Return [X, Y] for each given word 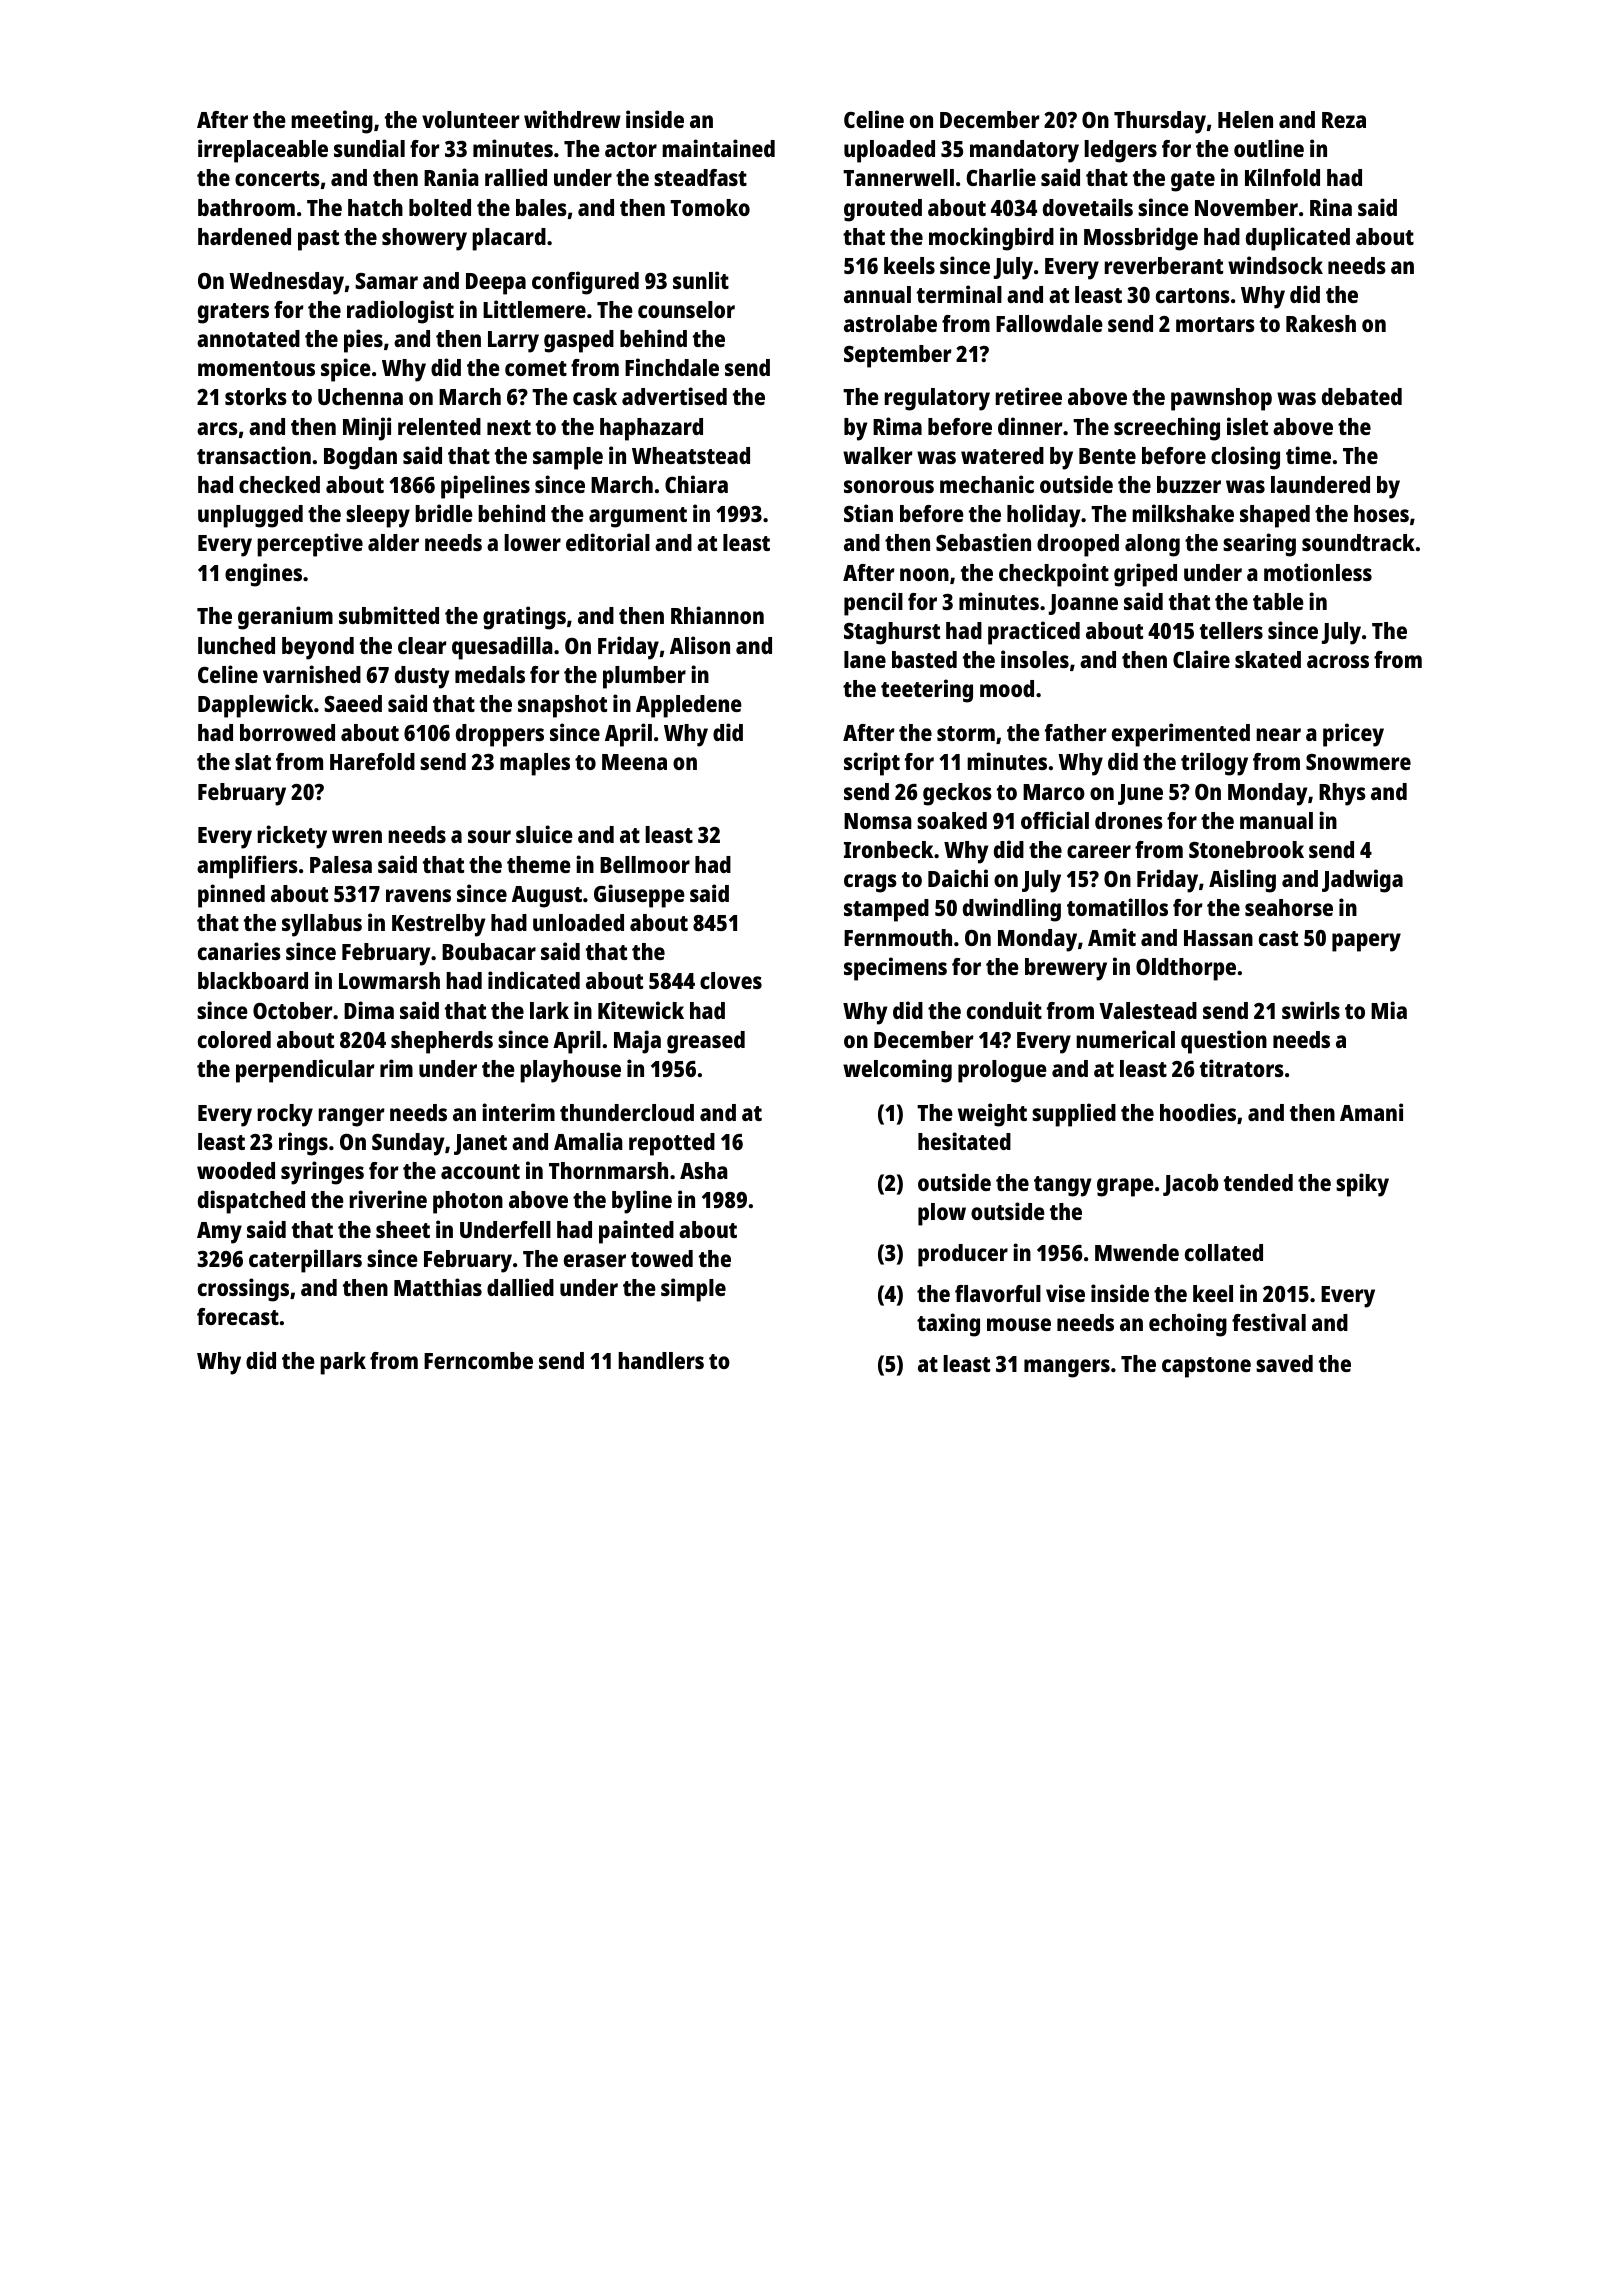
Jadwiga [1362, 881]
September [898, 356]
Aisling [1242, 881]
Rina [1331, 207]
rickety [292, 837]
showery [424, 239]
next [509, 427]
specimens [895, 969]
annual [877, 294]
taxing [948, 1325]
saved [1284, 1363]
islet [1247, 426]
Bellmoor [645, 864]
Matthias [438, 1287]
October [293, 1010]
